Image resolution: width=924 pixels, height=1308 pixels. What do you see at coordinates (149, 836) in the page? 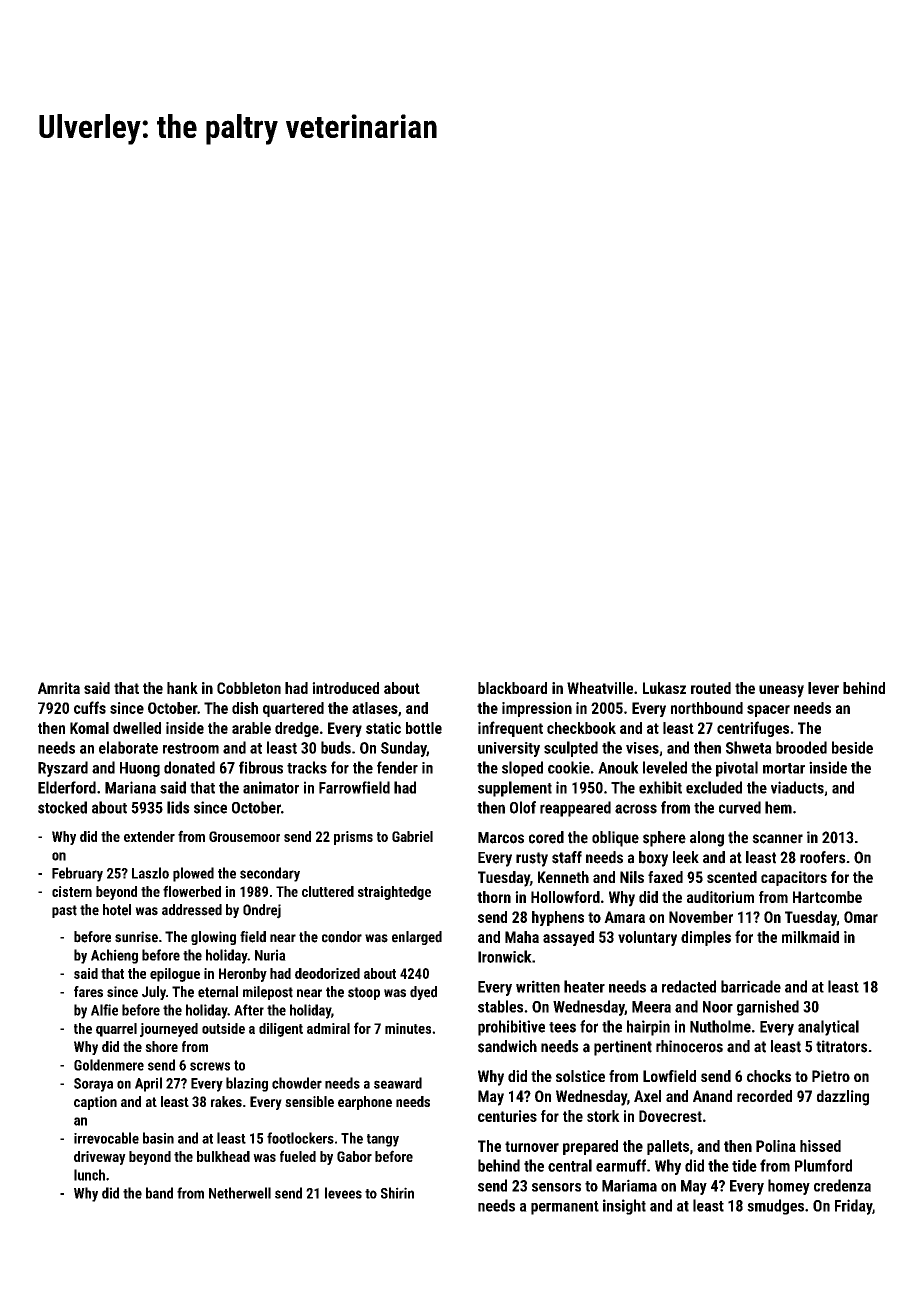
I see `extender` at bounding box center [149, 836].
